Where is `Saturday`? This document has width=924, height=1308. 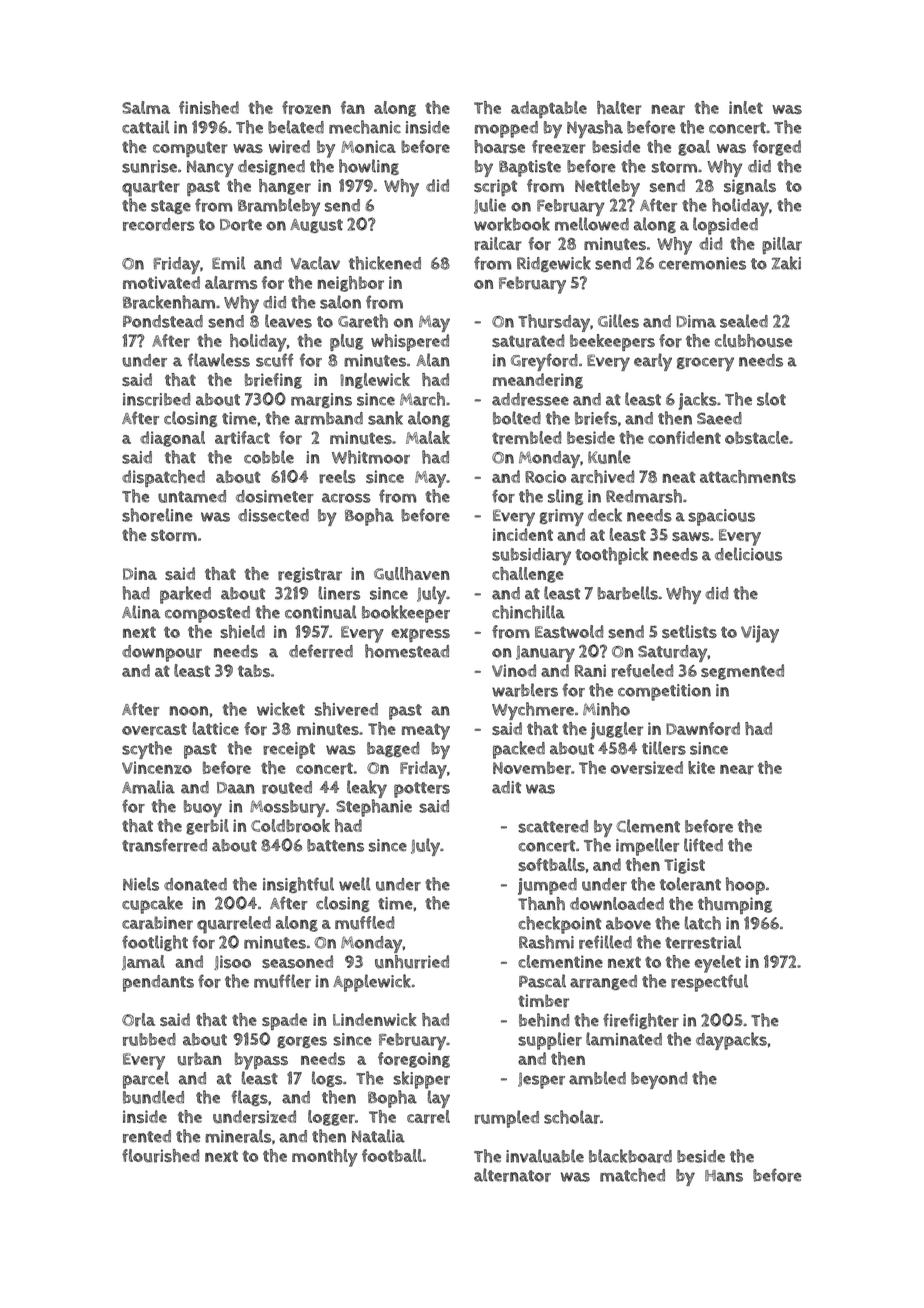 Saturday is located at coordinates (672, 653).
